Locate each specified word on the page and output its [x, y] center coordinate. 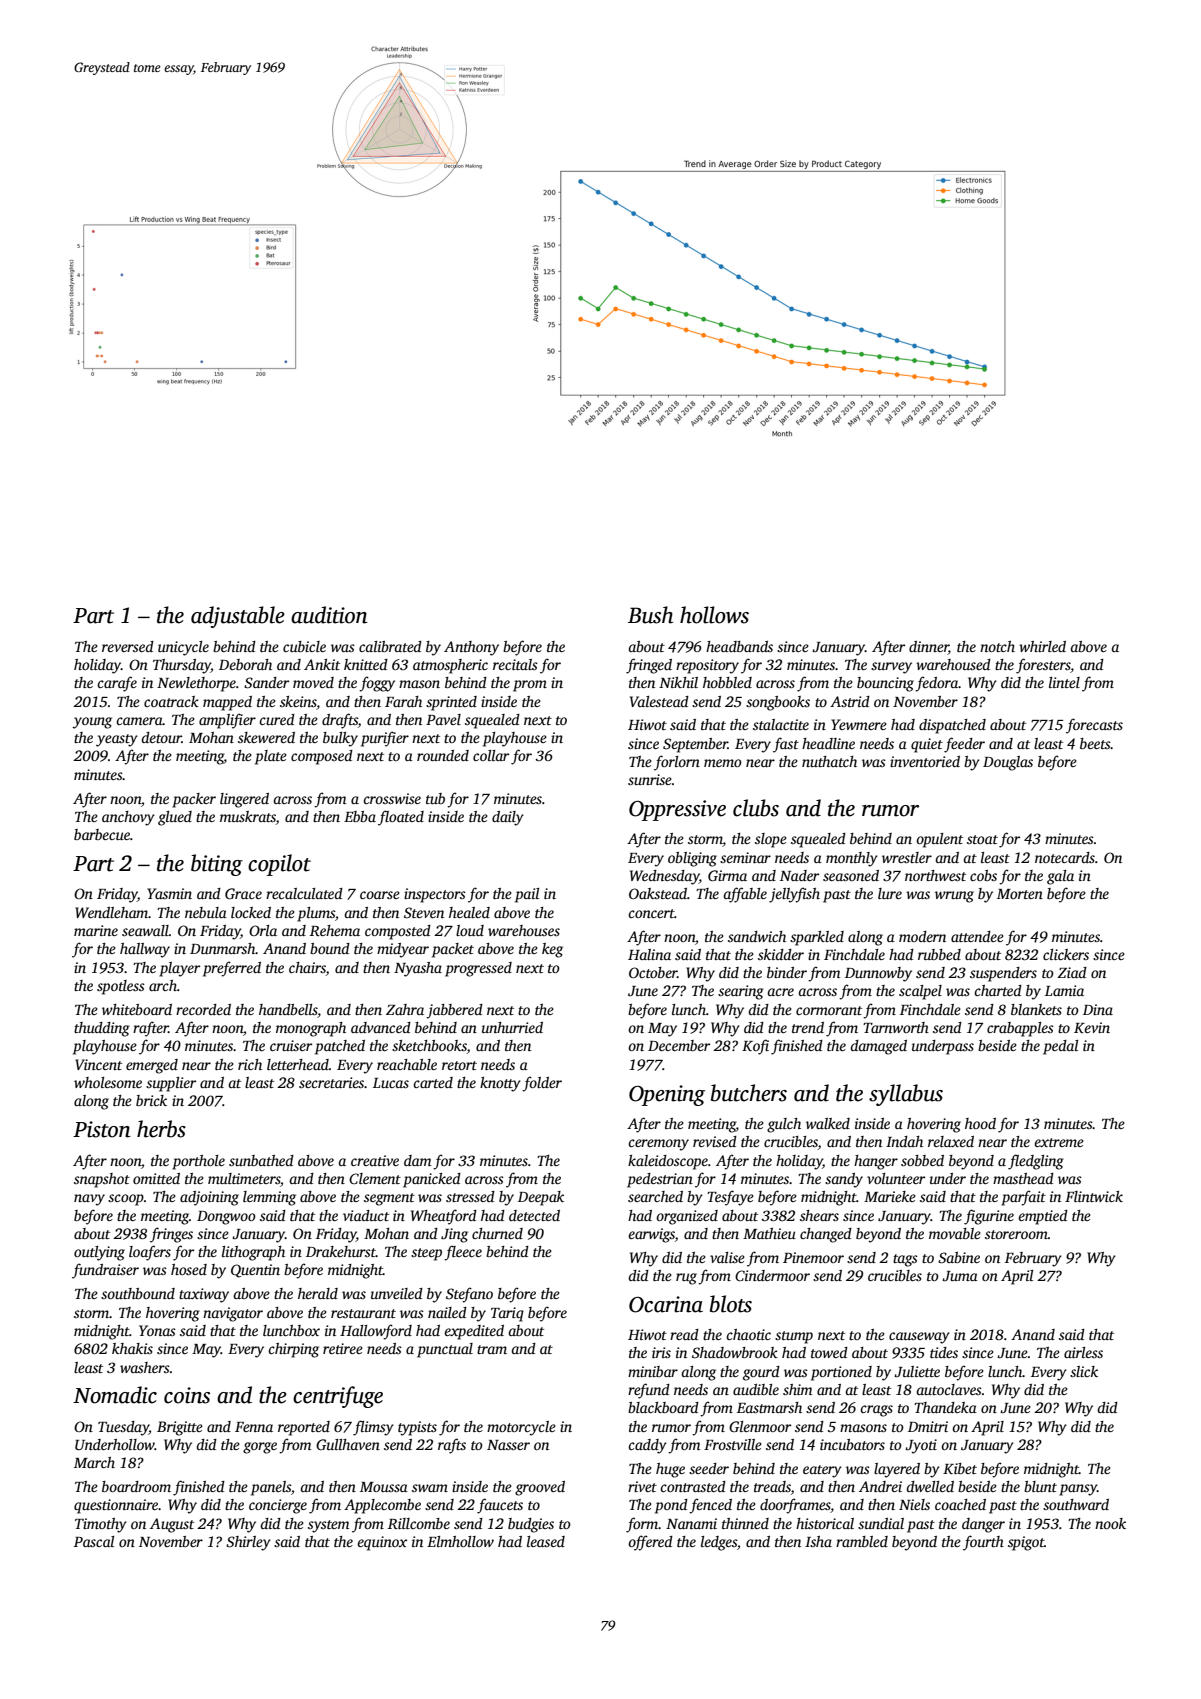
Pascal [94, 1541]
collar [491, 755]
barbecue [102, 834]
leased [546, 1541]
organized [687, 1217]
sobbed [922, 1160]
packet [453, 950]
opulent [939, 840]
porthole [198, 1162]
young [92, 723]
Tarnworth [896, 1027]
